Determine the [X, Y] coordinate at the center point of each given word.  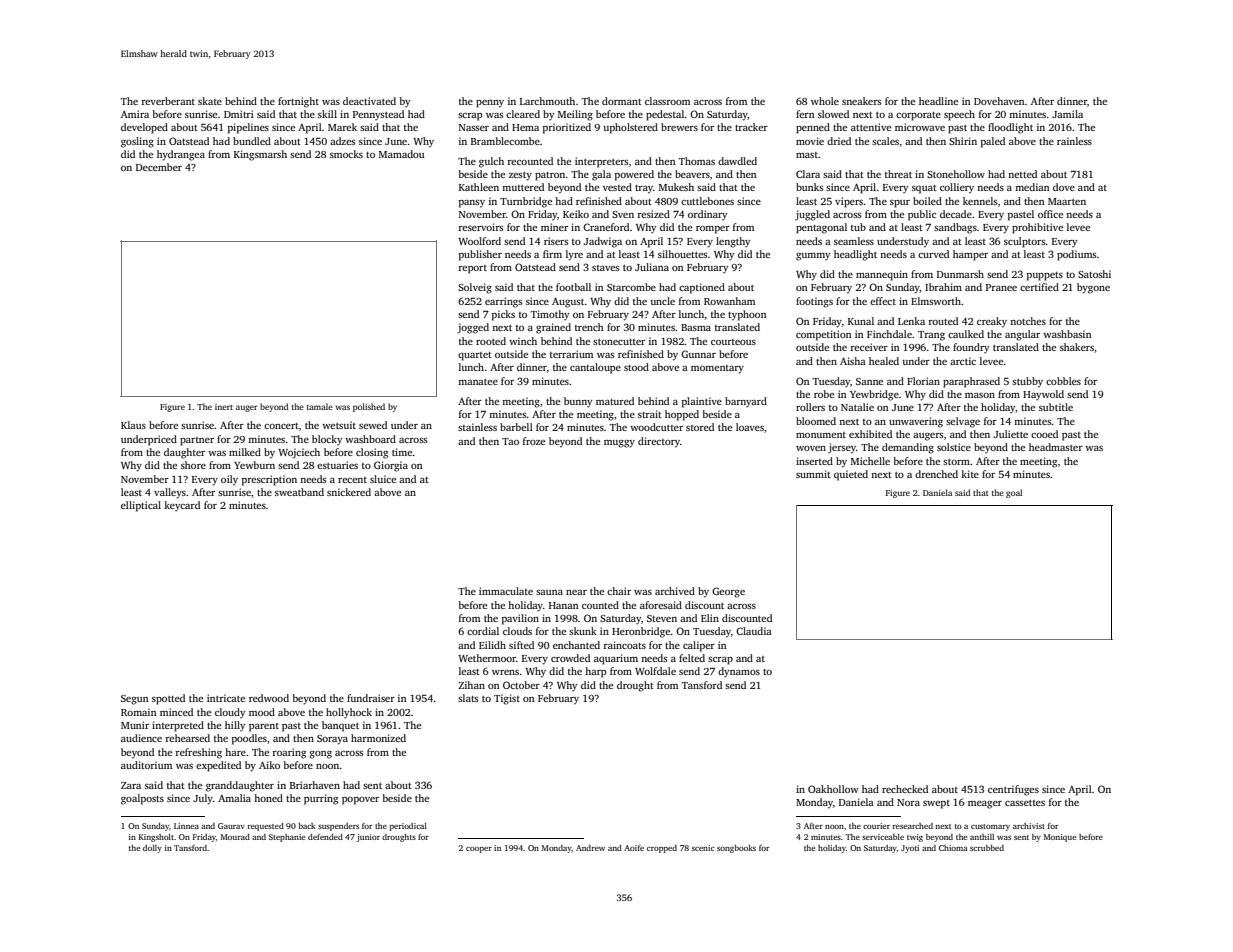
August [568, 303]
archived [675, 591]
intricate [226, 698]
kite [970, 474]
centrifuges [1013, 790]
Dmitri [239, 114]
